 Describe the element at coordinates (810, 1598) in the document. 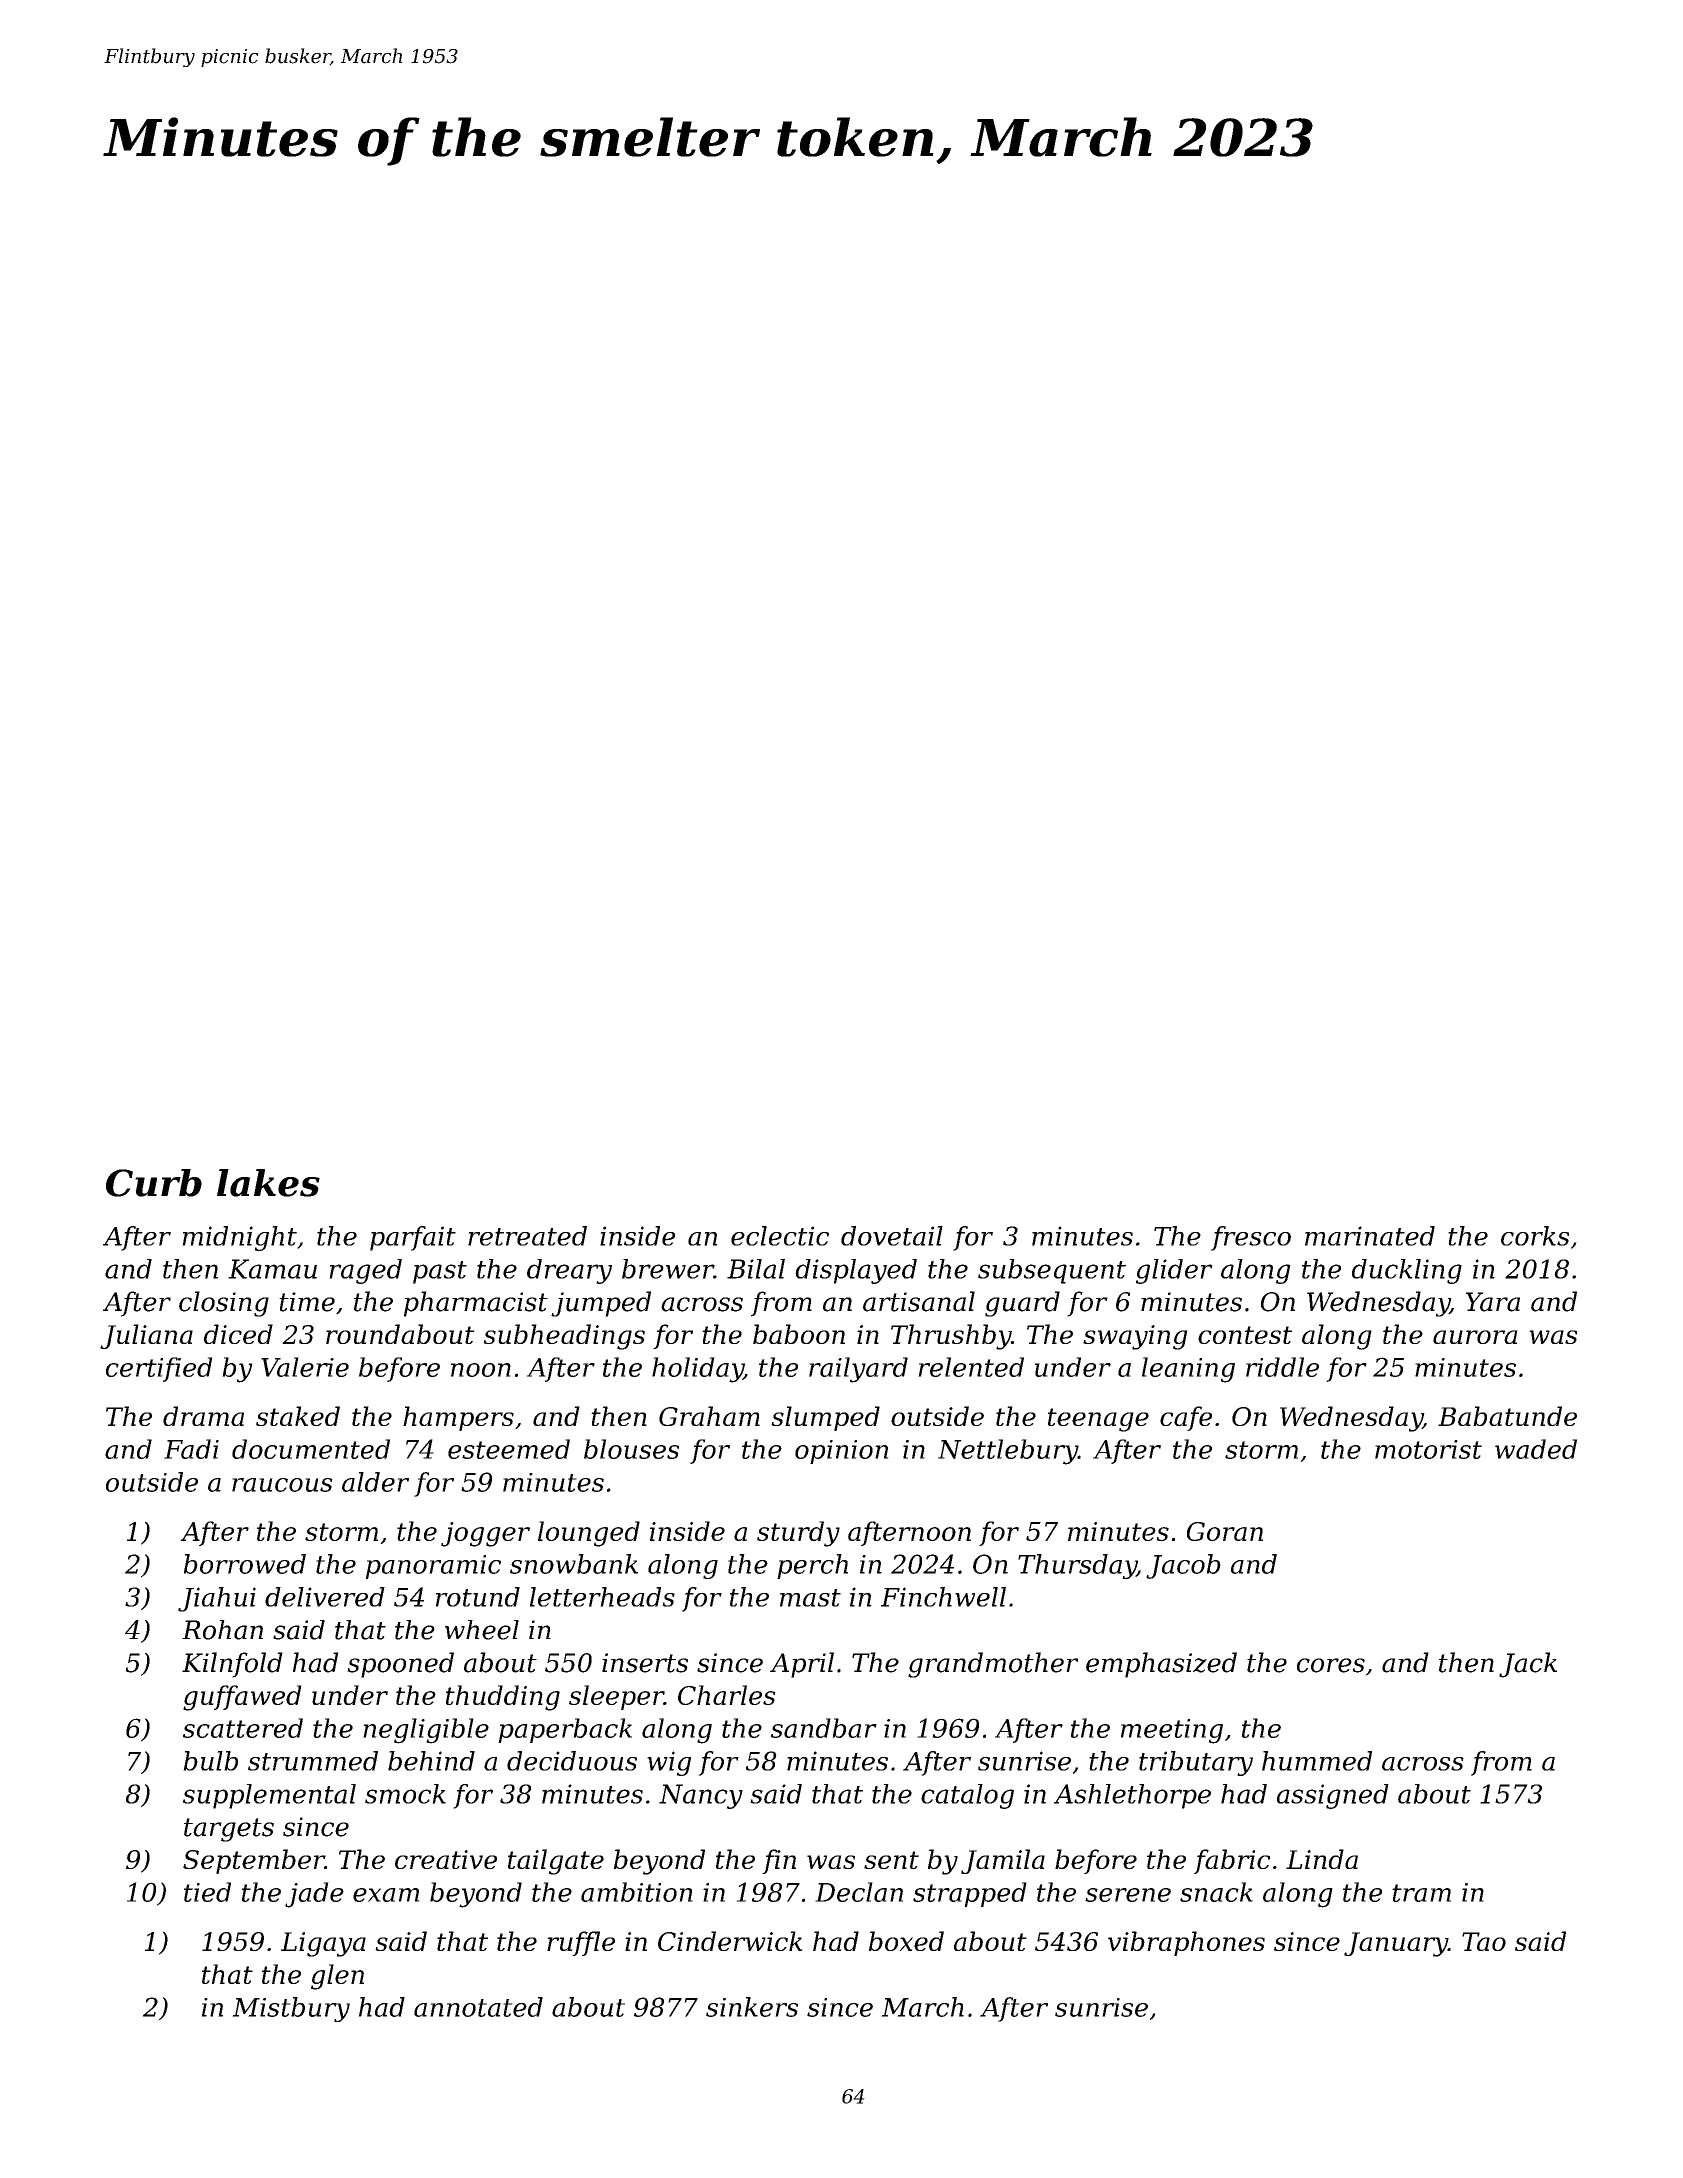

I see `mast` at that location.
